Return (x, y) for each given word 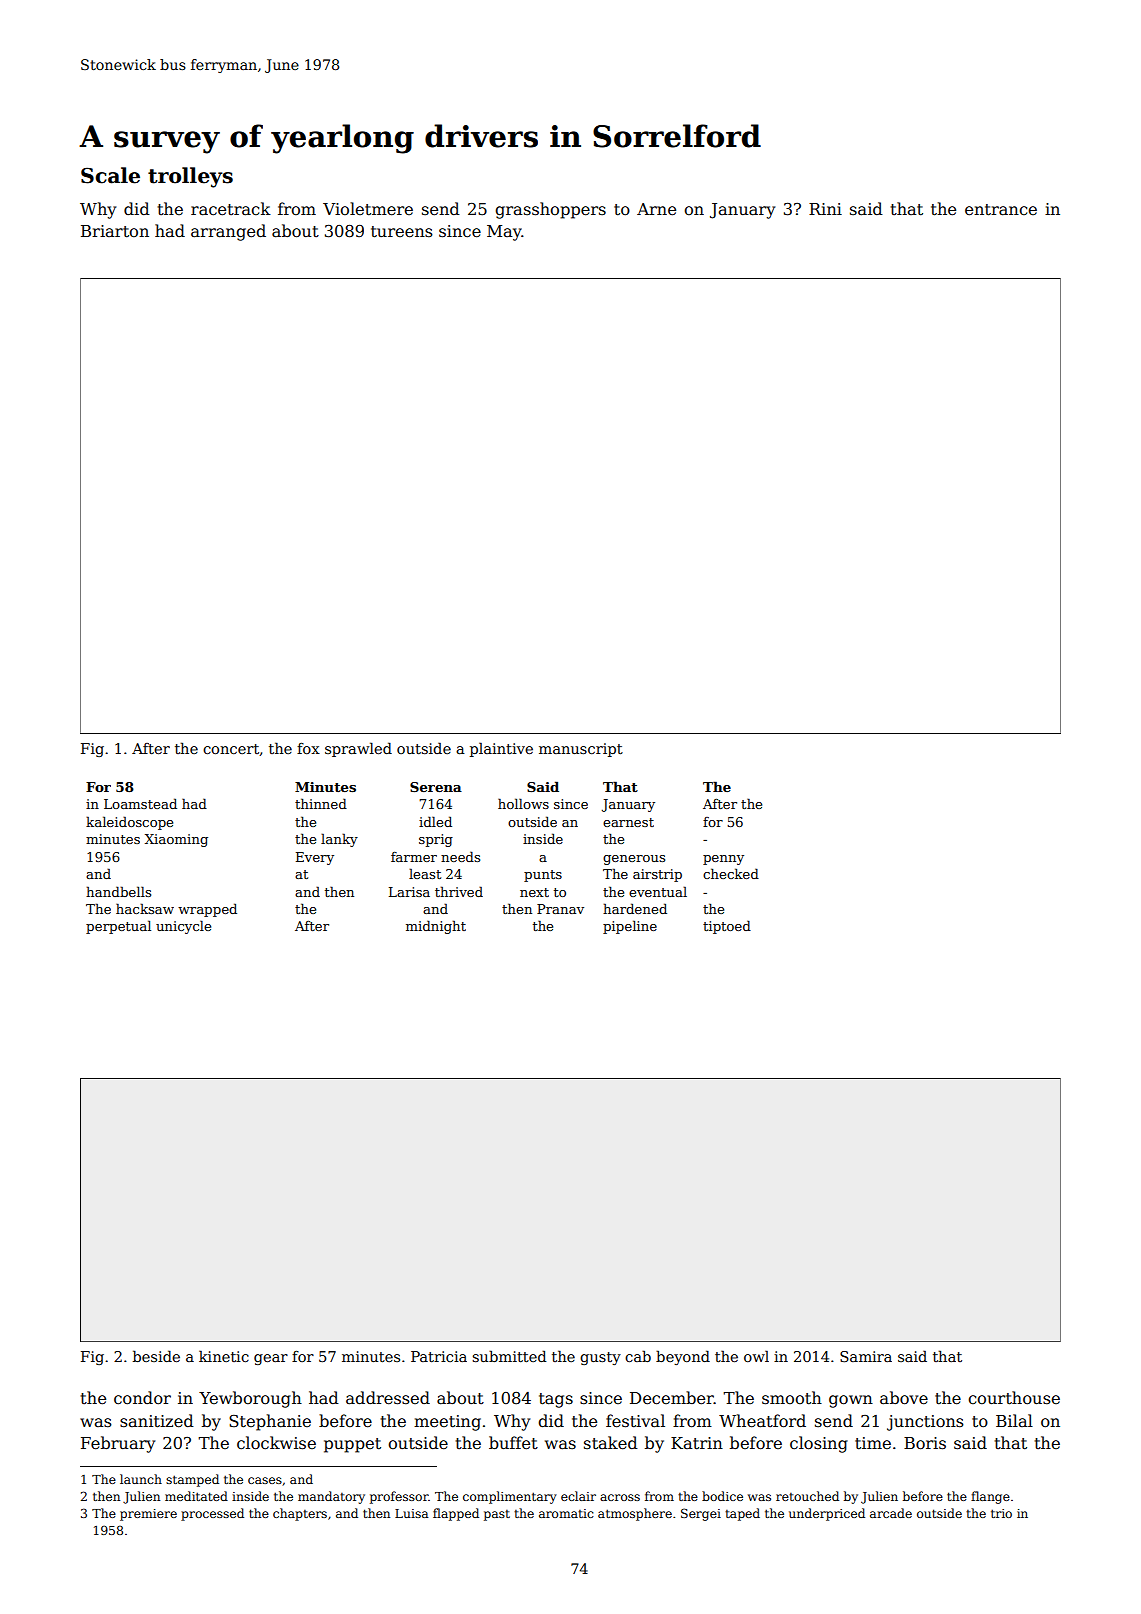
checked (731, 873)
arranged (228, 232)
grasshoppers (550, 210)
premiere (148, 1515)
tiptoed (727, 927)
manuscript (581, 750)
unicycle (183, 927)
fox (308, 748)
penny (723, 860)
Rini (825, 209)
